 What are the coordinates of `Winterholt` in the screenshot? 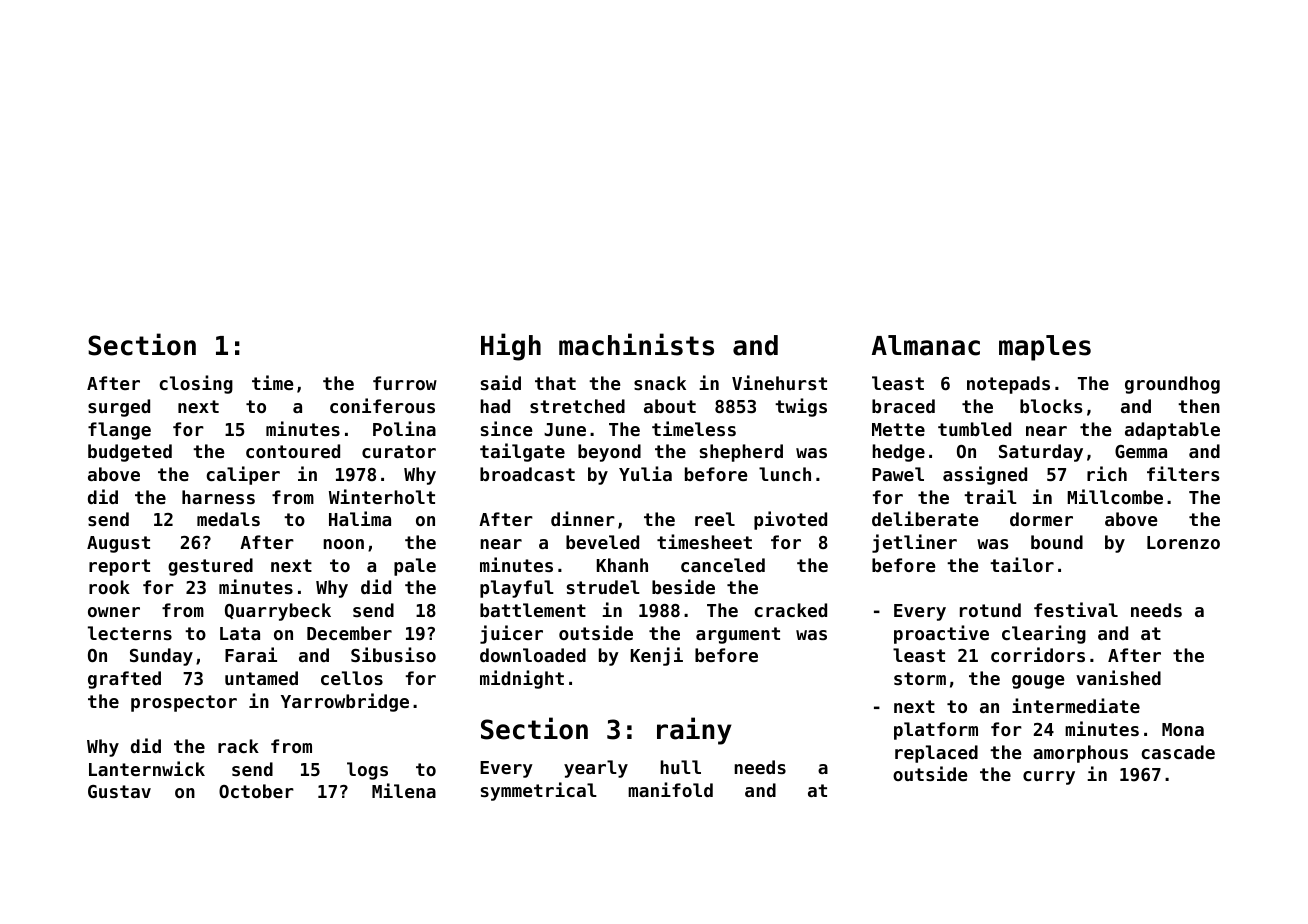 It's located at (382, 496).
